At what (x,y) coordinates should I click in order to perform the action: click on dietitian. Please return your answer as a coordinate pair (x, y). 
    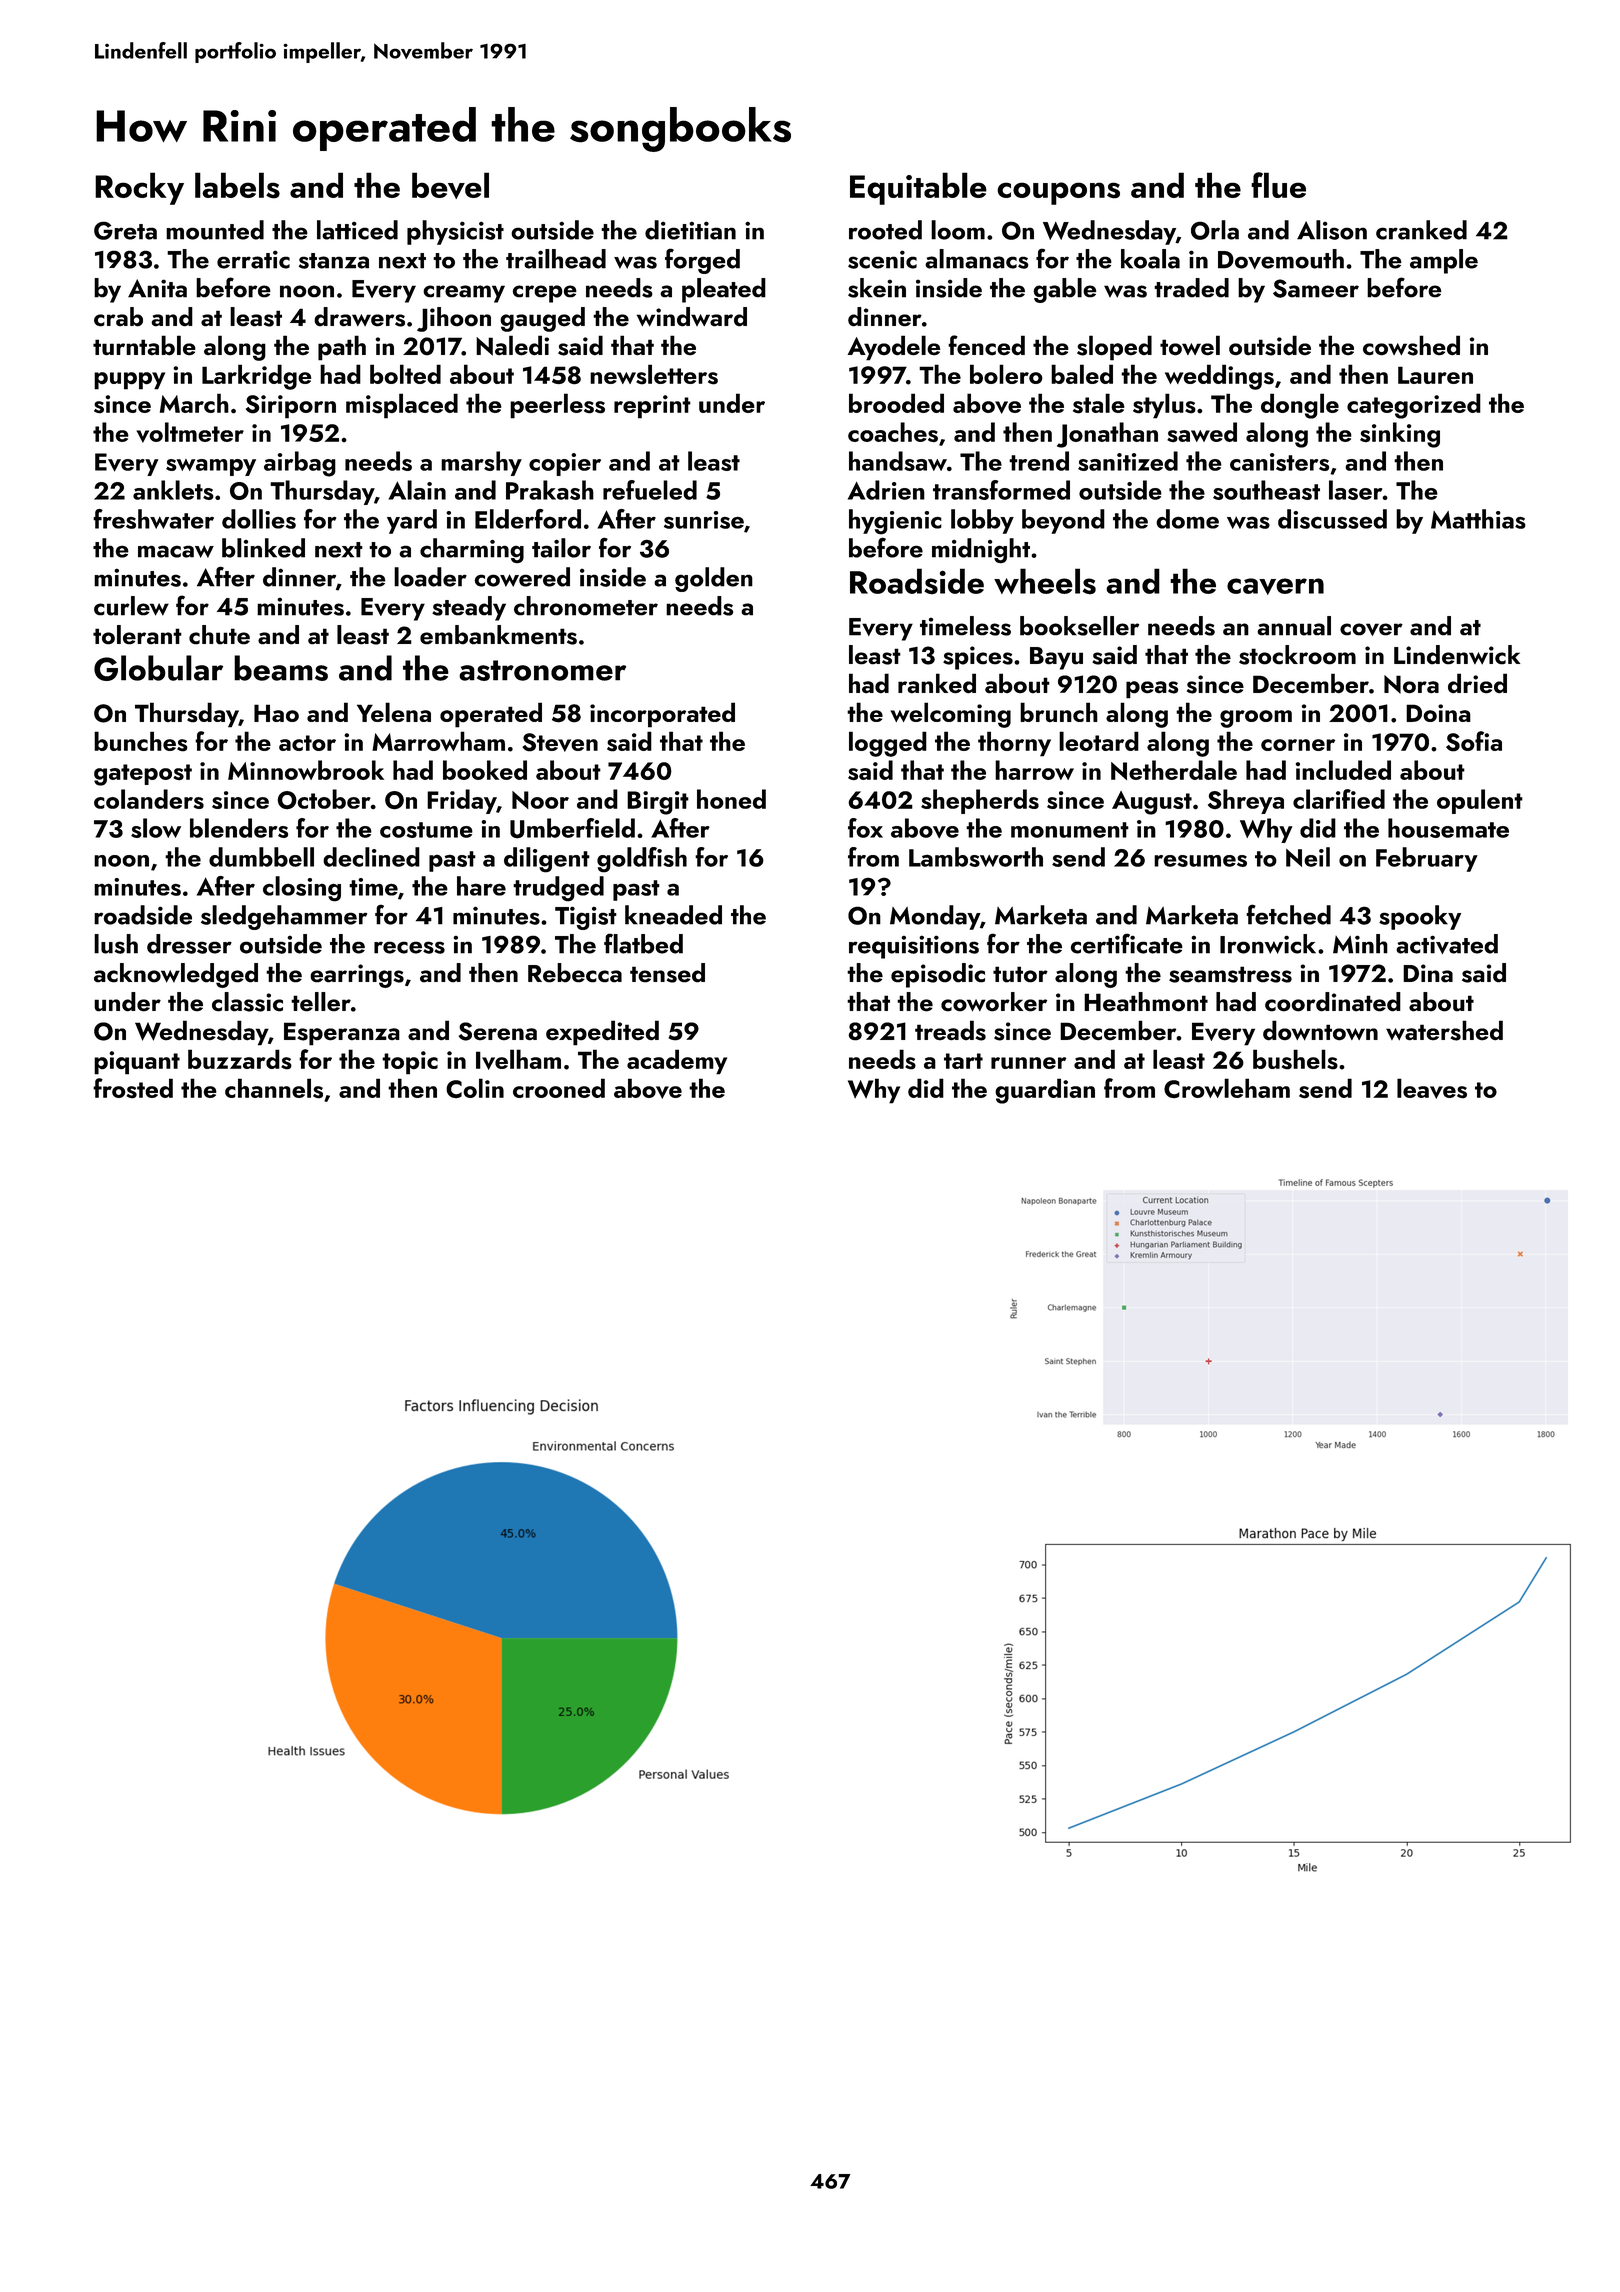
    Looking at the image, I should click on (690, 230).
